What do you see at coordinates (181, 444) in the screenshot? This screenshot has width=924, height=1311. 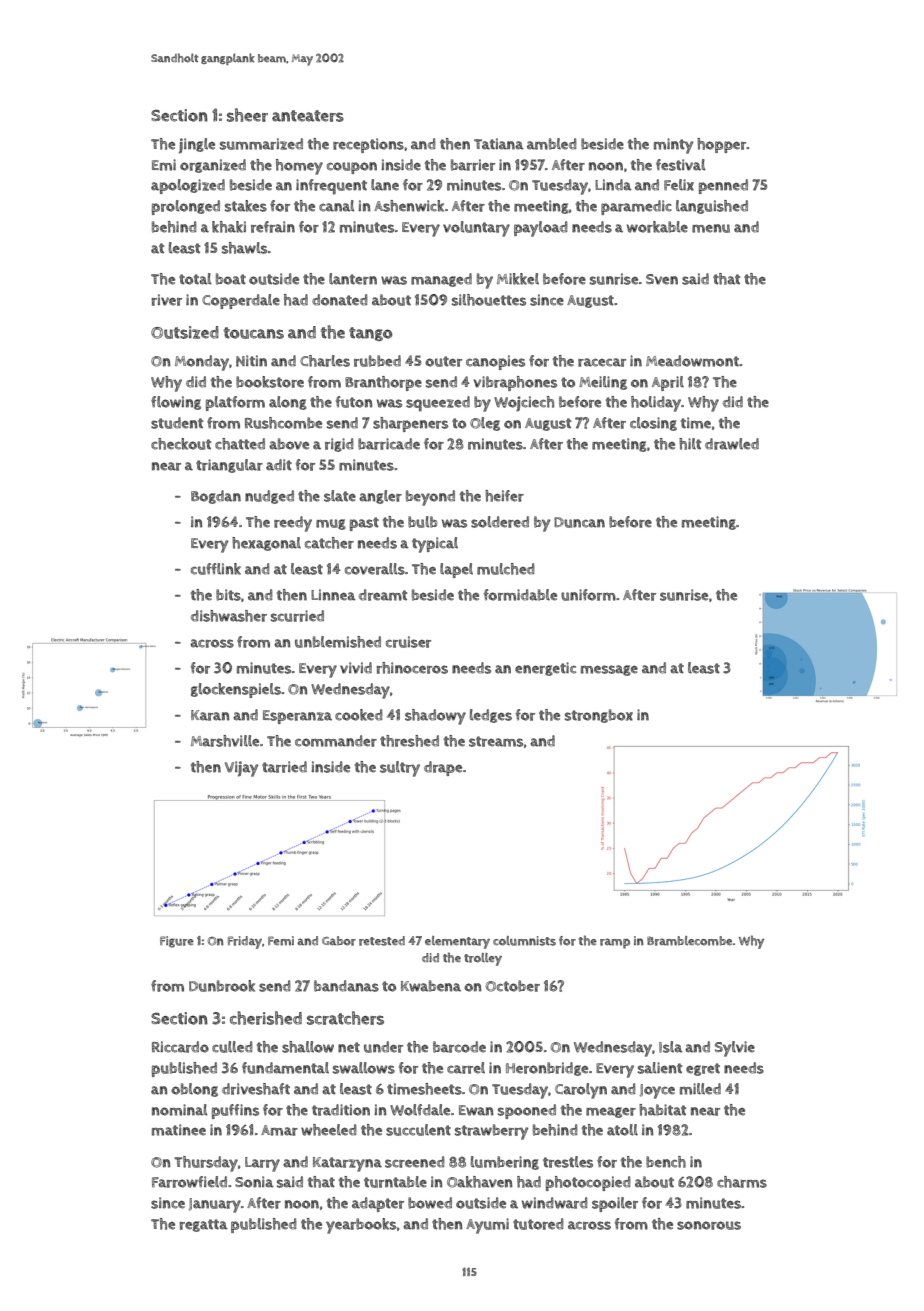 I see `checkout` at bounding box center [181, 444].
